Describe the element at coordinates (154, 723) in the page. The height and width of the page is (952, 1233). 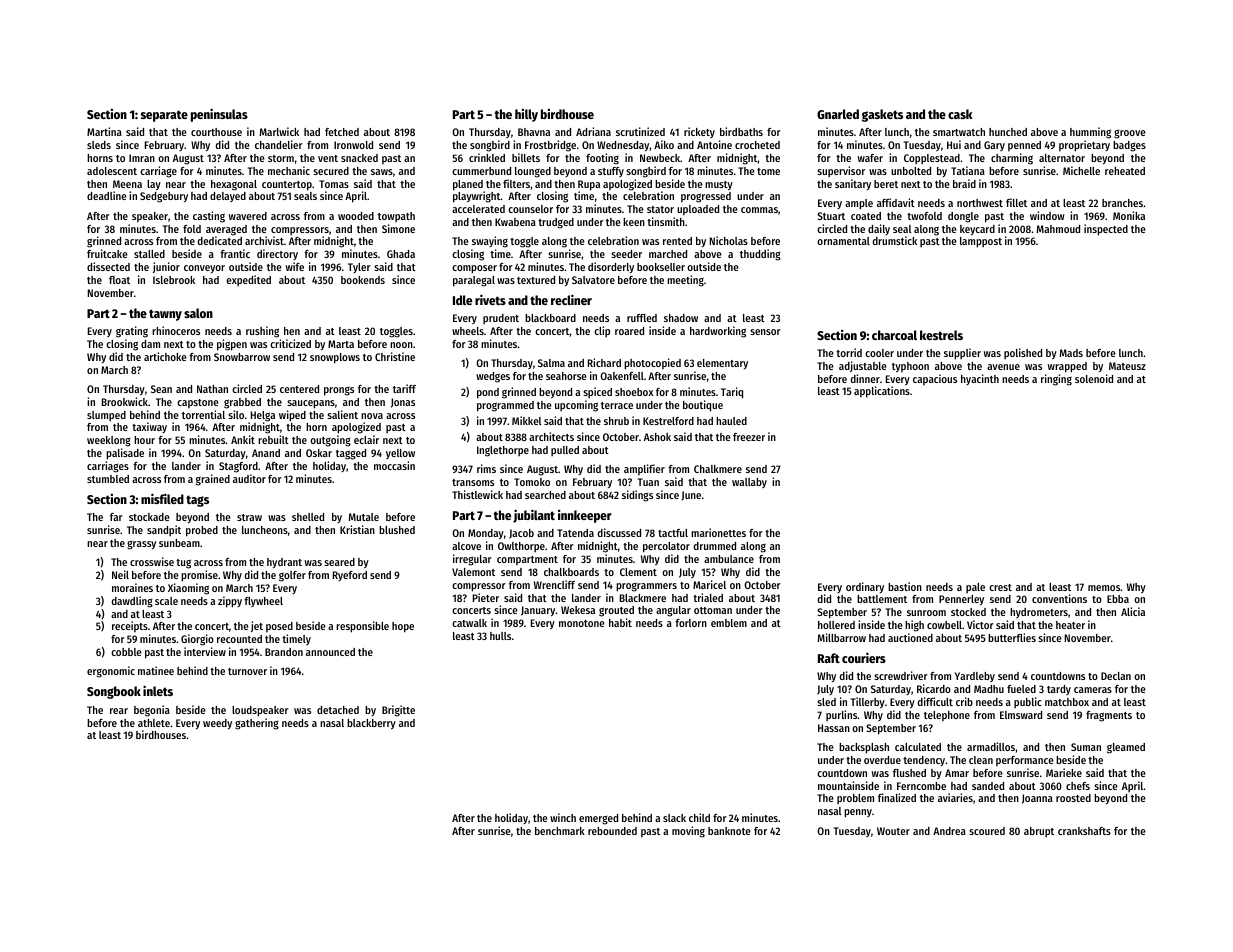
I see `athlete` at that location.
